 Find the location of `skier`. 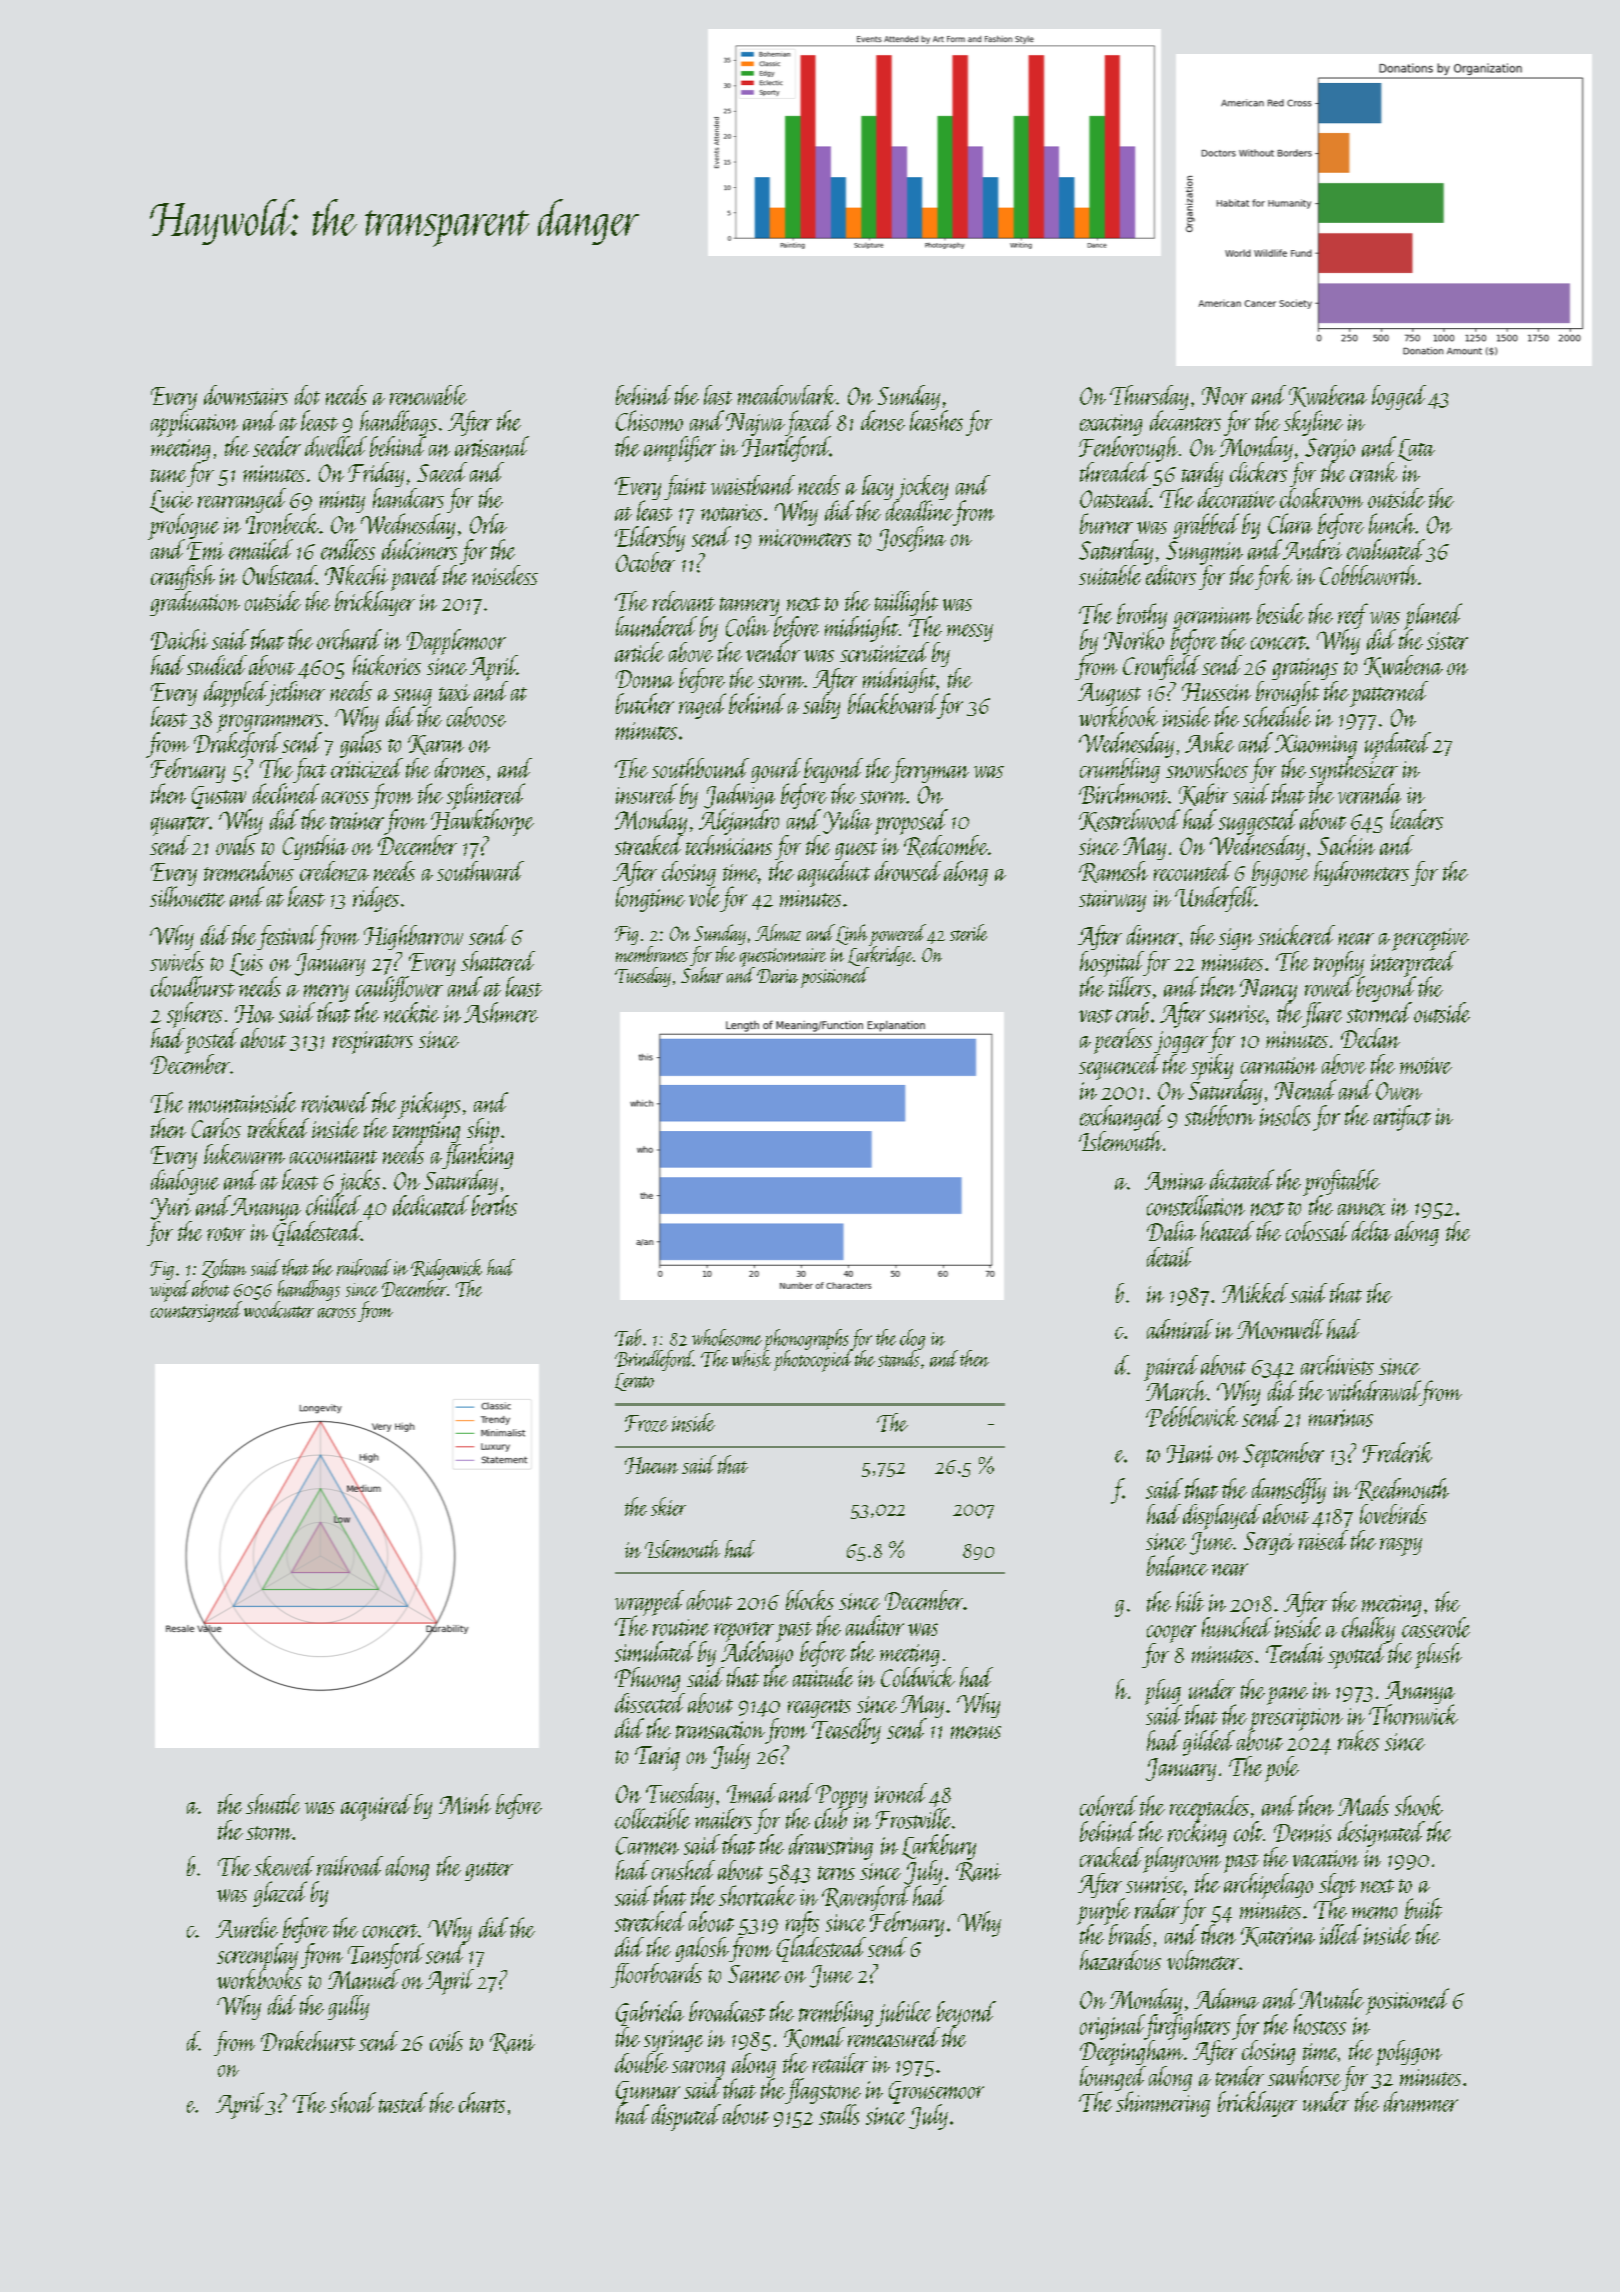

skier is located at coordinates (668, 1506).
